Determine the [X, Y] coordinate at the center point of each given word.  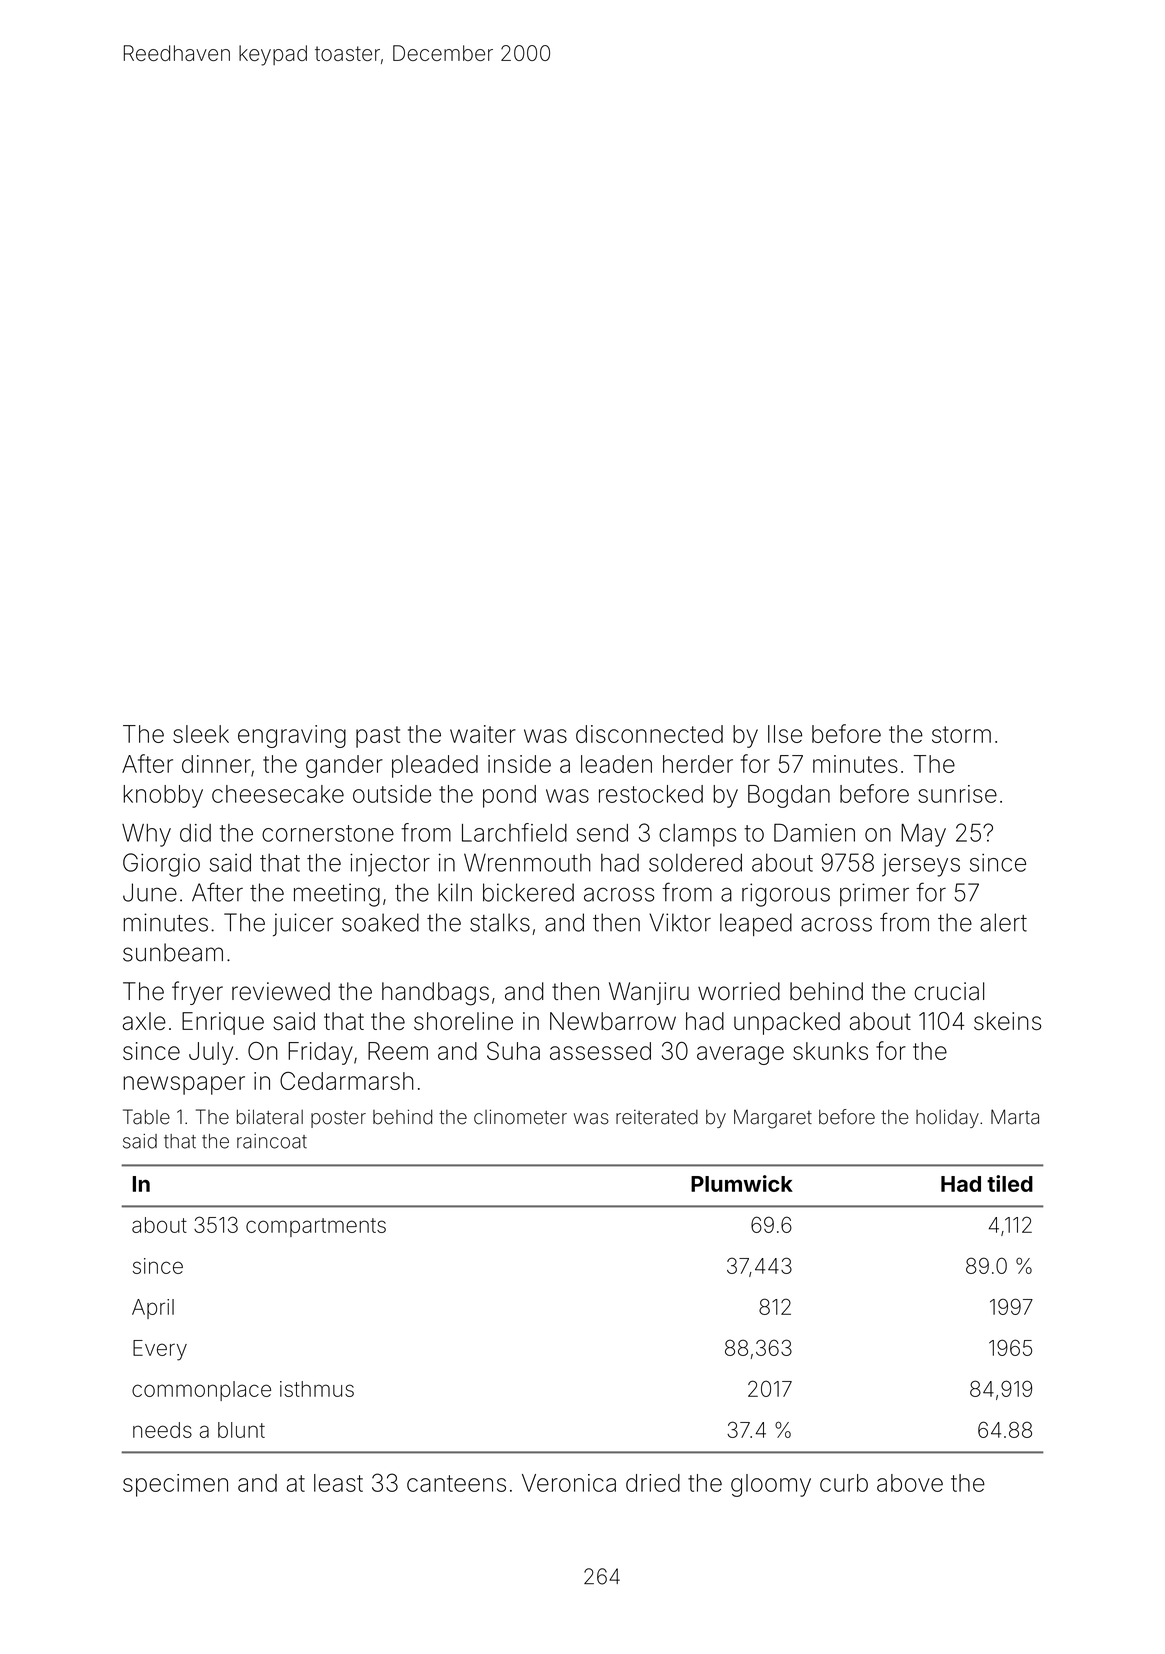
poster [338, 1119]
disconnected [649, 734]
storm [961, 734]
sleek [201, 734]
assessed [600, 1051]
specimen [175, 1485]
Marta [1015, 1117]
